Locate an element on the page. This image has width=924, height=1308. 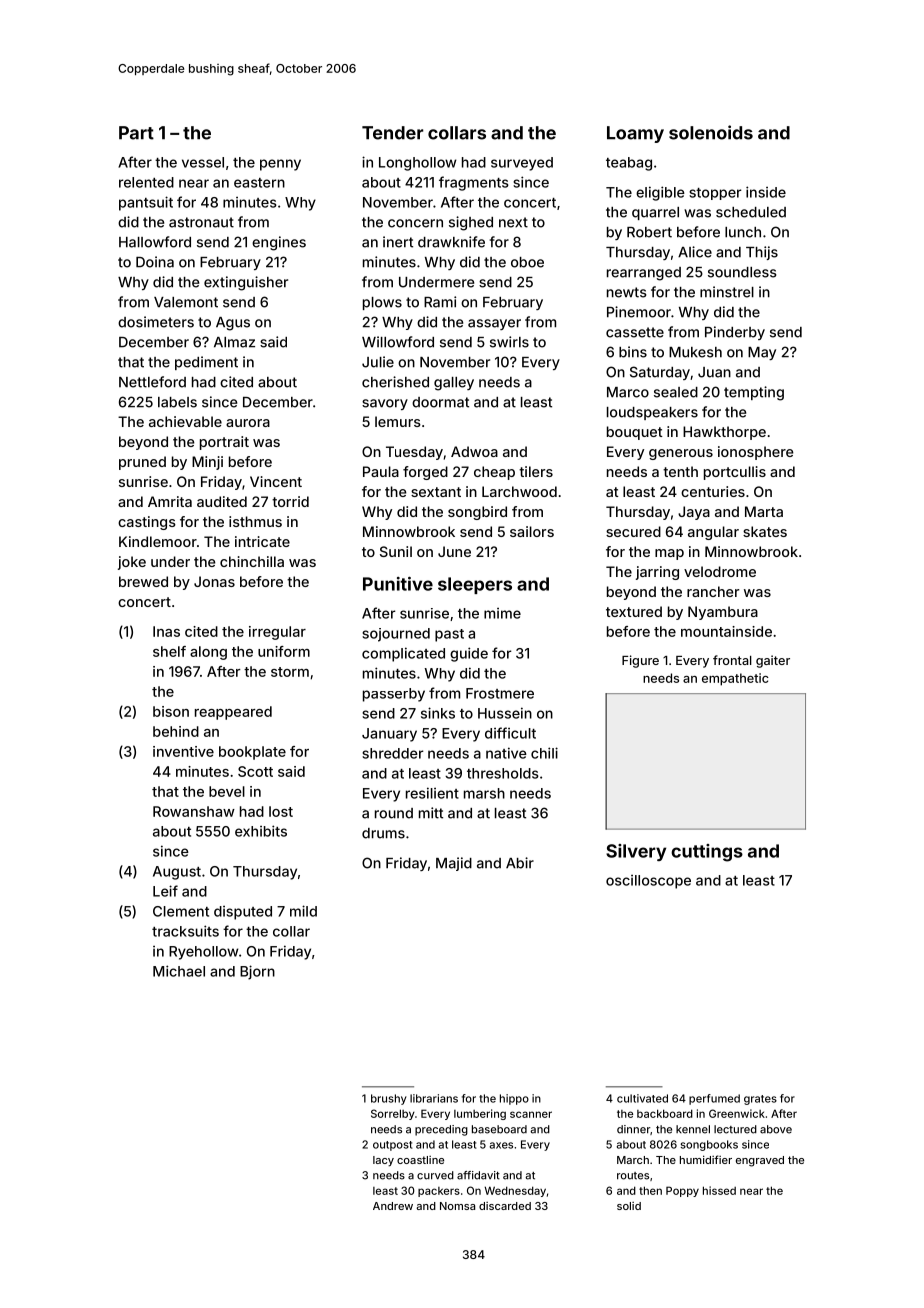
surveyed is located at coordinates (522, 164).
